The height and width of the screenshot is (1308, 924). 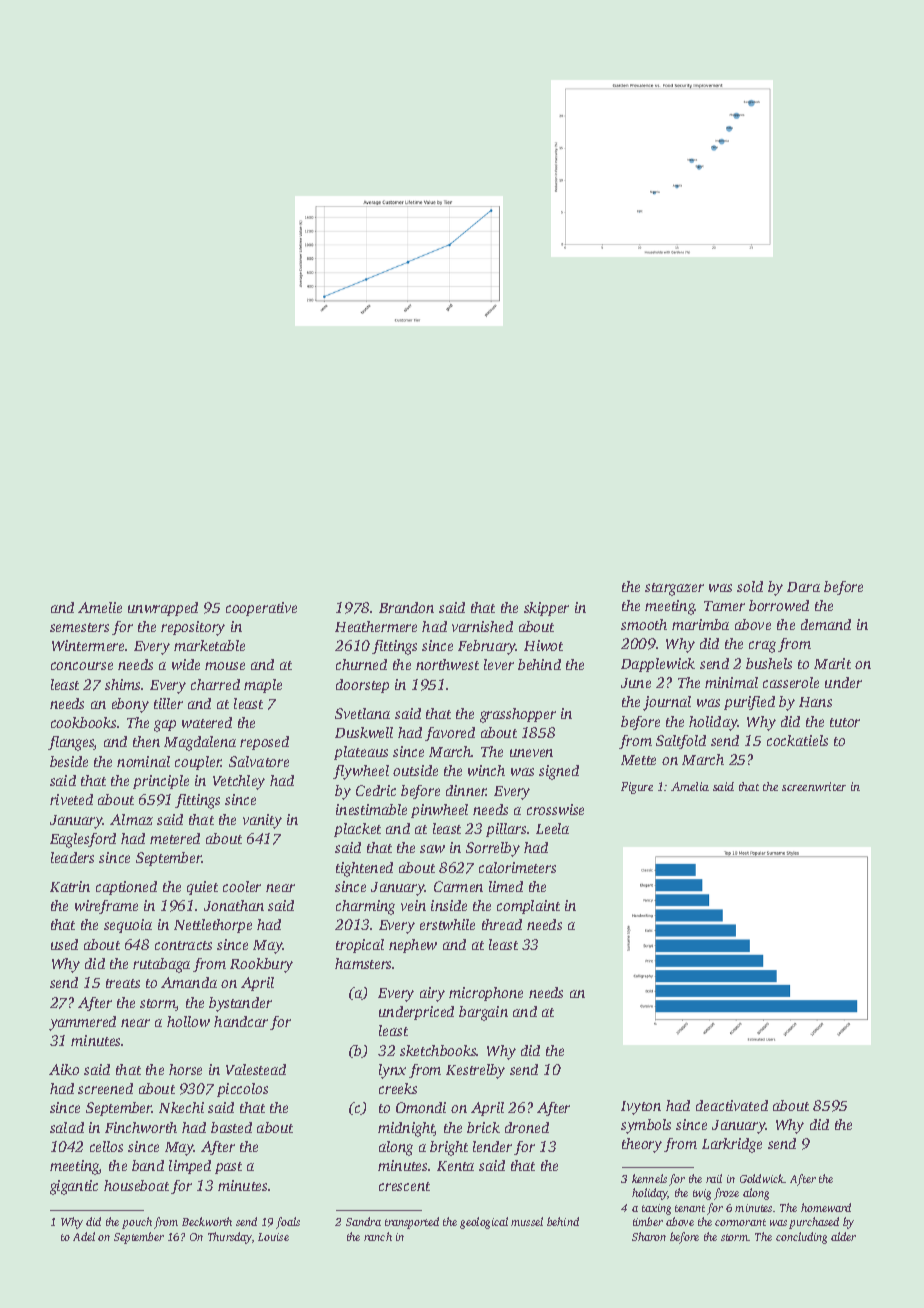 I want to click on treats, so click(x=123, y=983).
